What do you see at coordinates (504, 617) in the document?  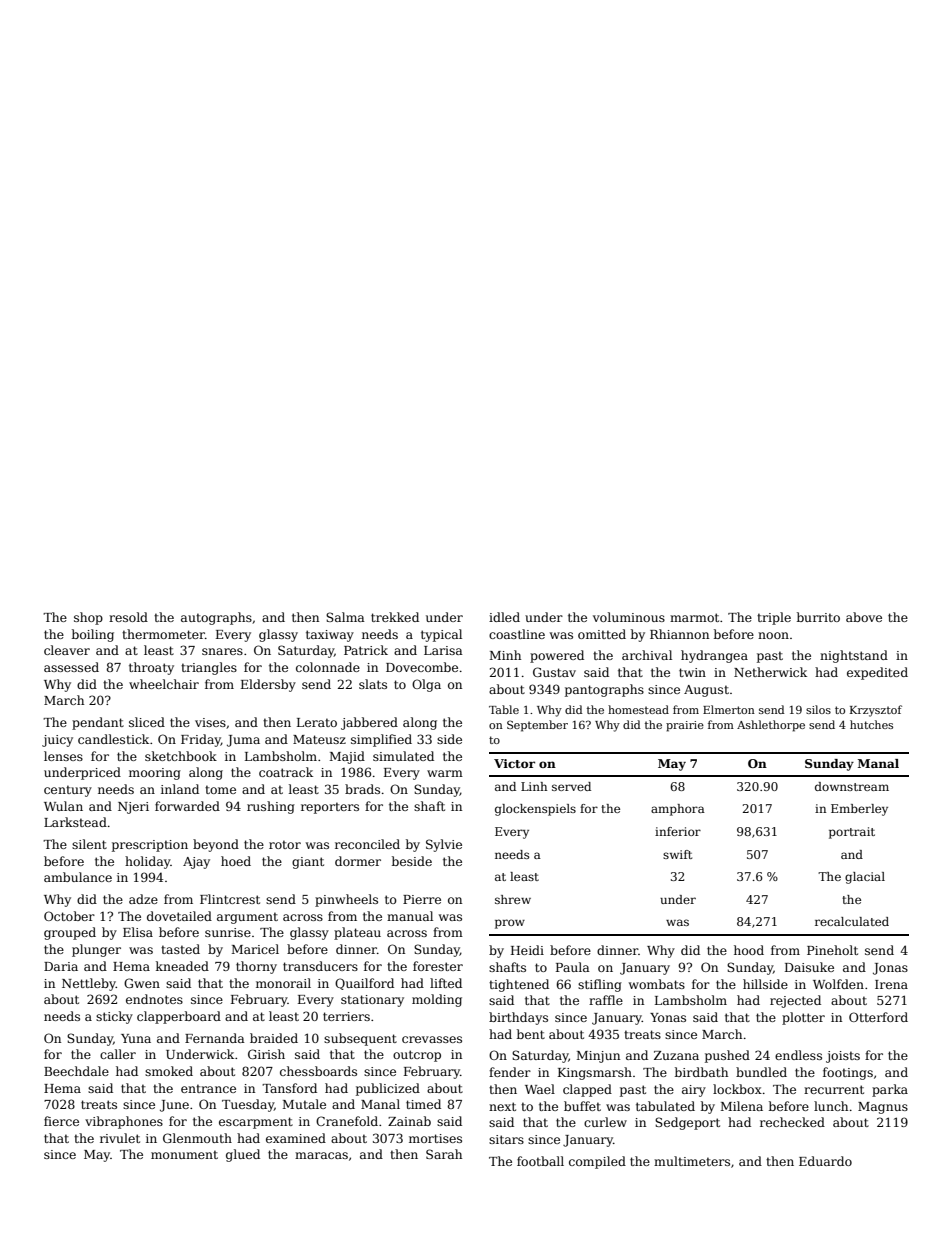 I see `idled` at bounding box center [504, 617].
